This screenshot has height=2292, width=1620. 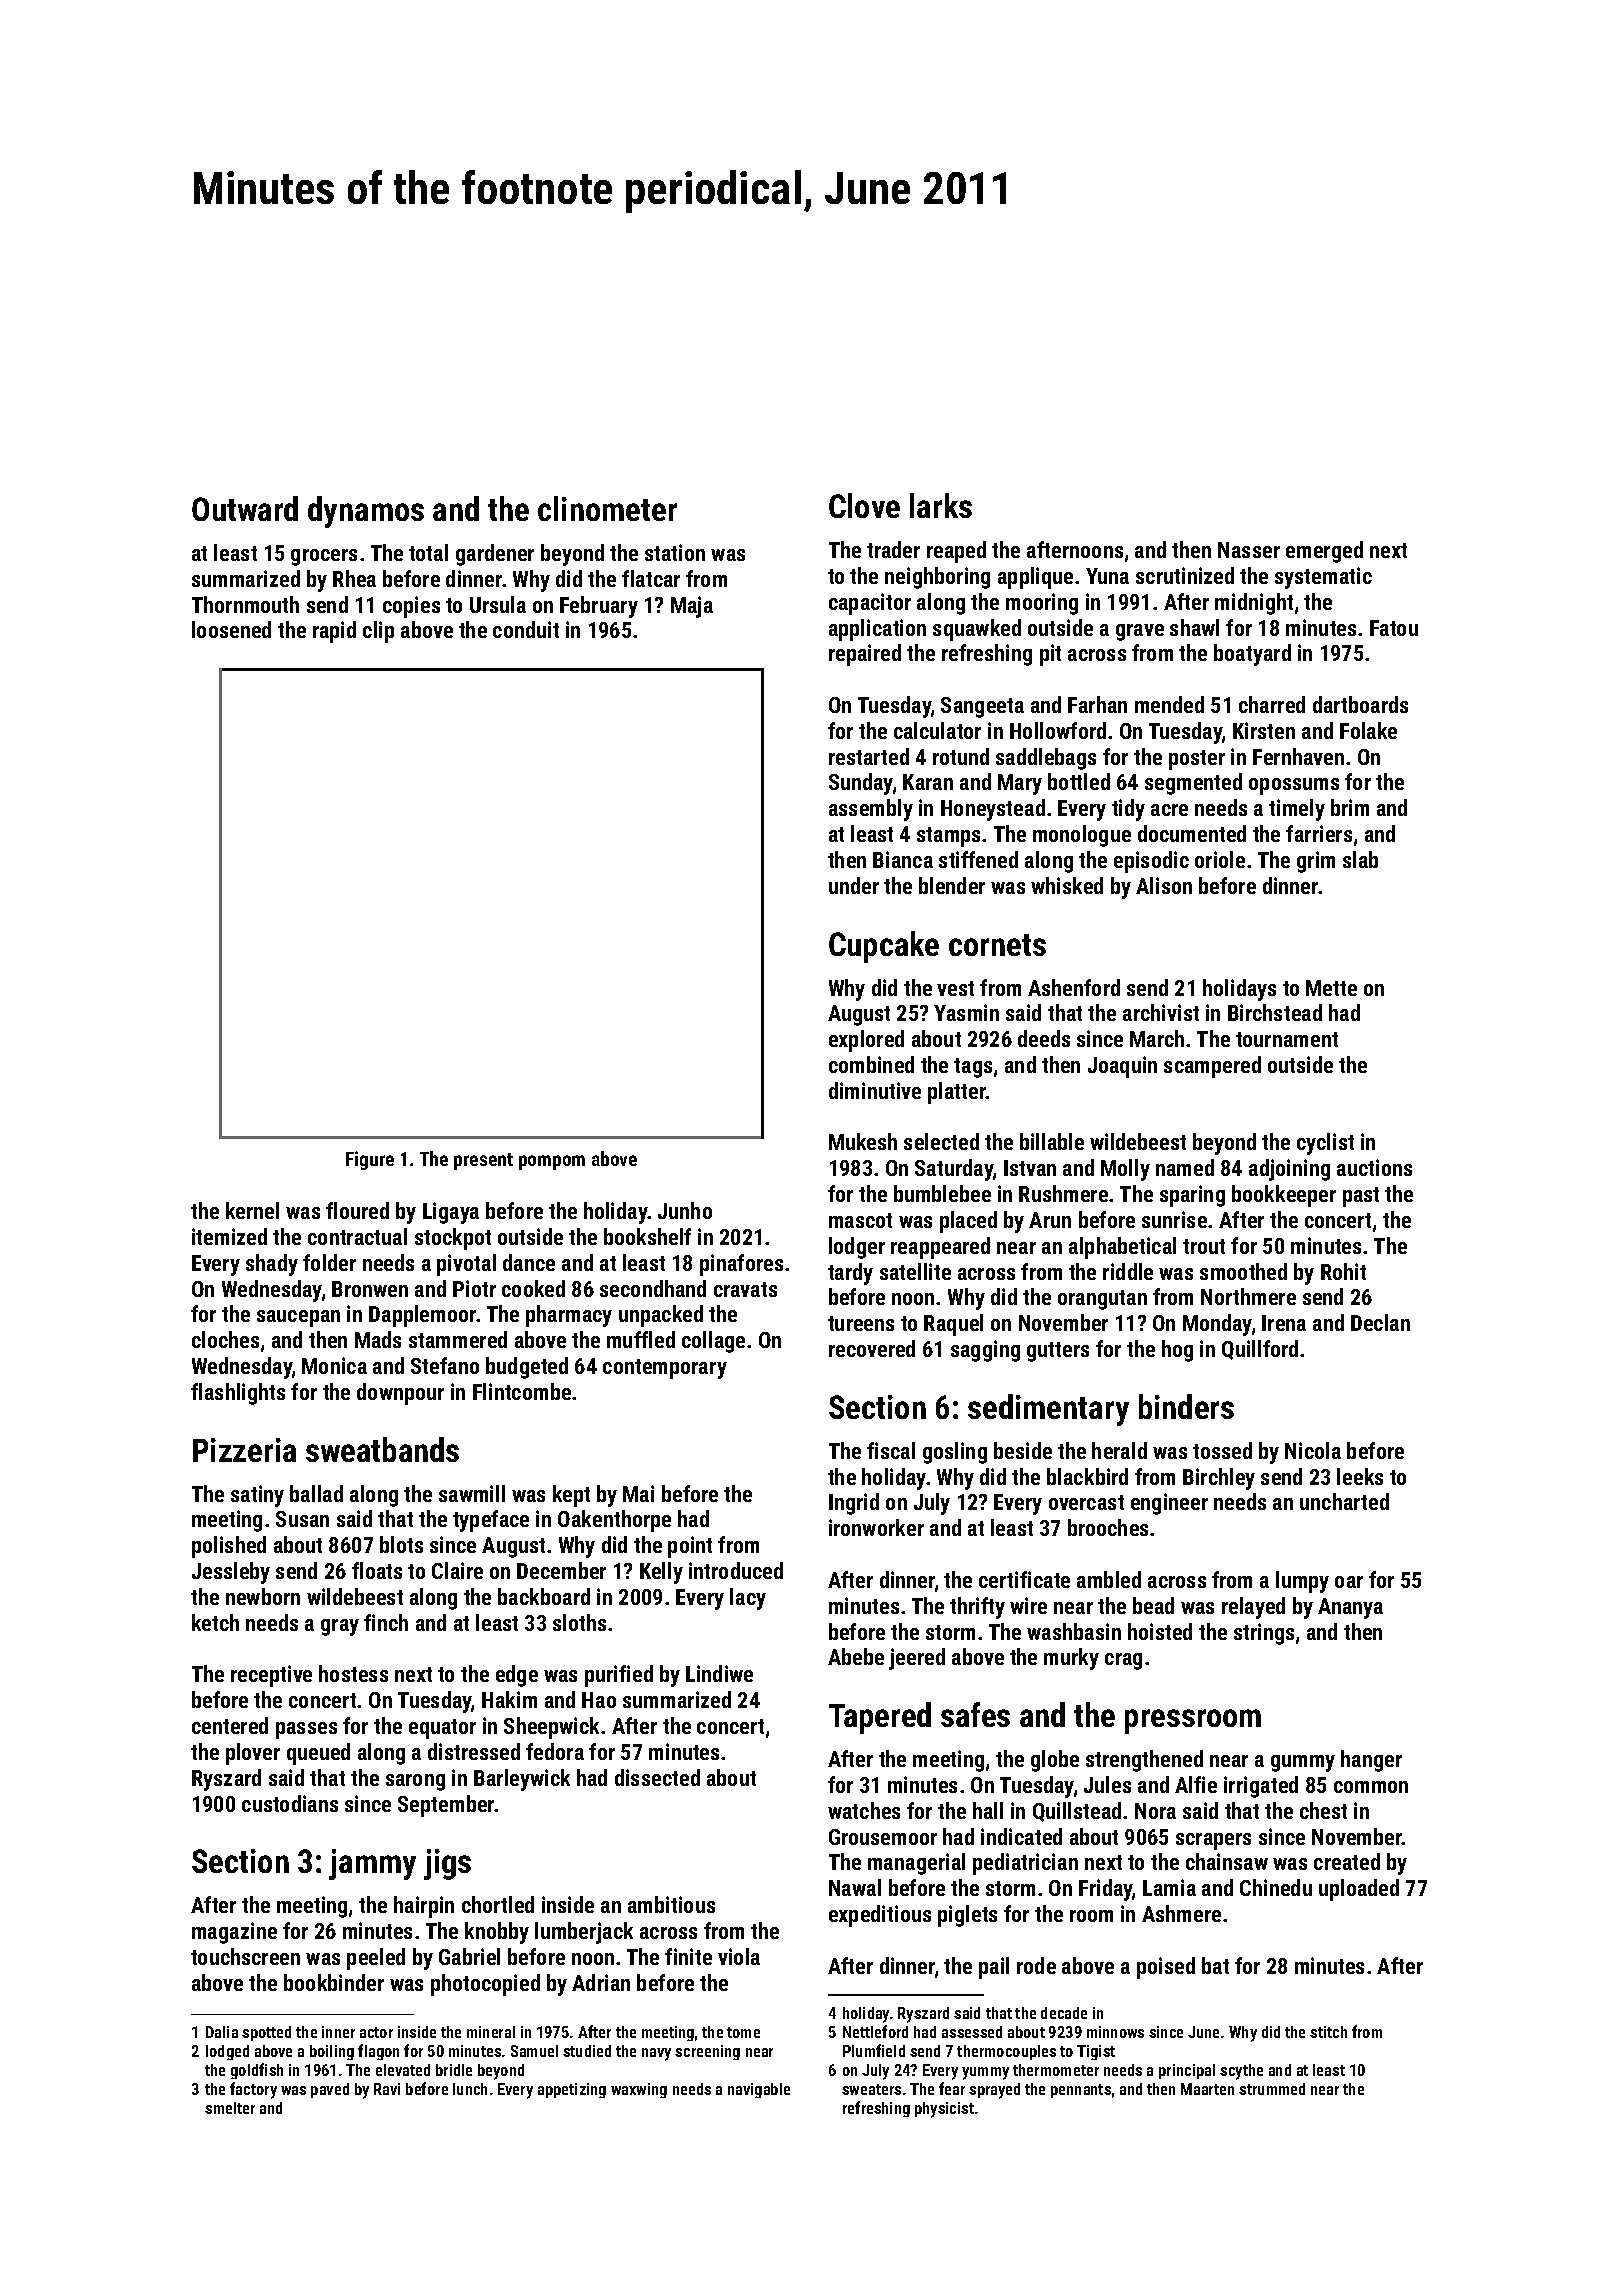 I want to click on vest, so click(x=955, y=988).
